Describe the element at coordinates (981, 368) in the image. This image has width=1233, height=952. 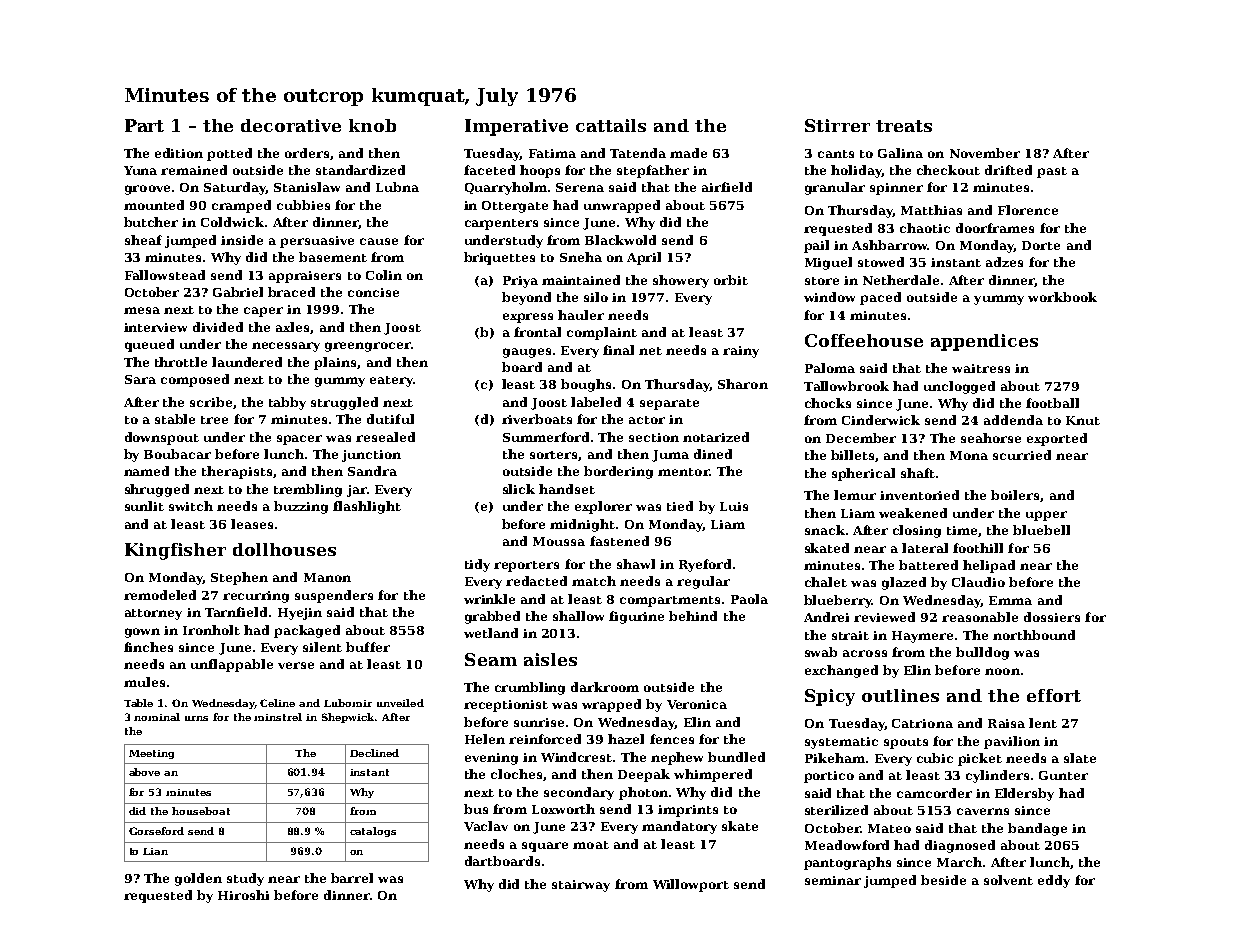
I see `waitress` at that location.
